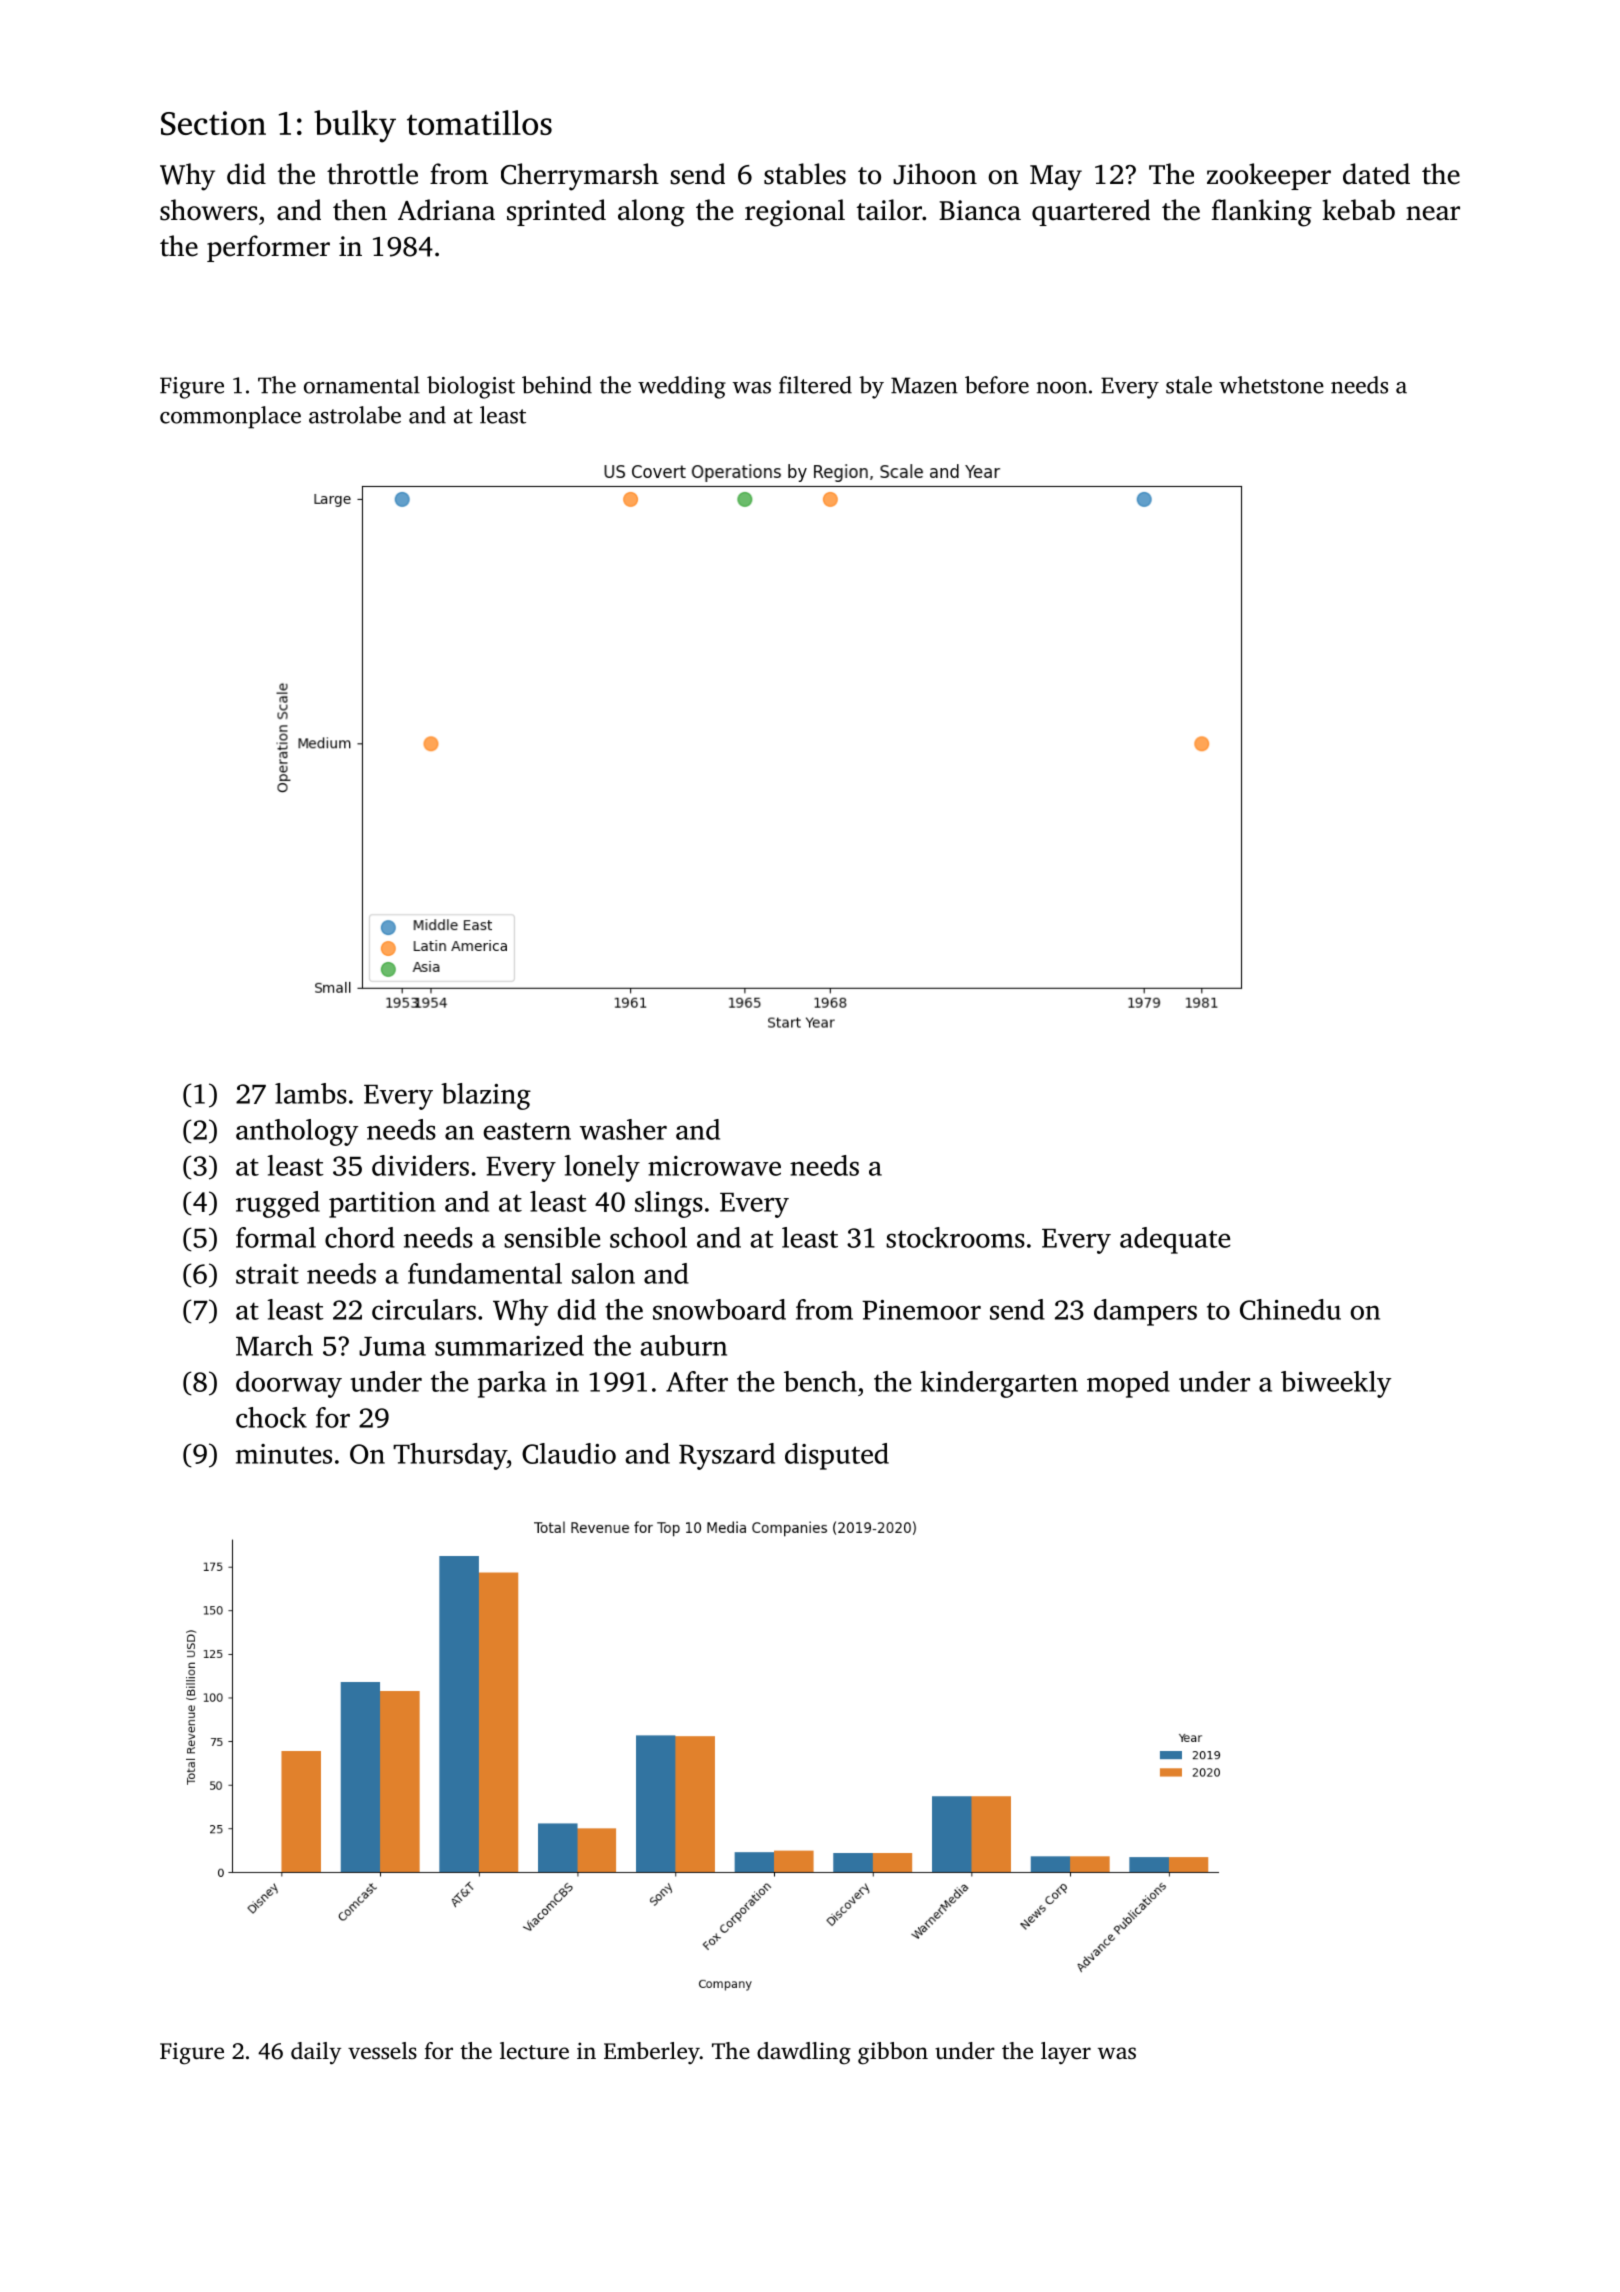 The height and width of the screenshot is (2292, 1620). I want to click on Section, so click(213, 123).
